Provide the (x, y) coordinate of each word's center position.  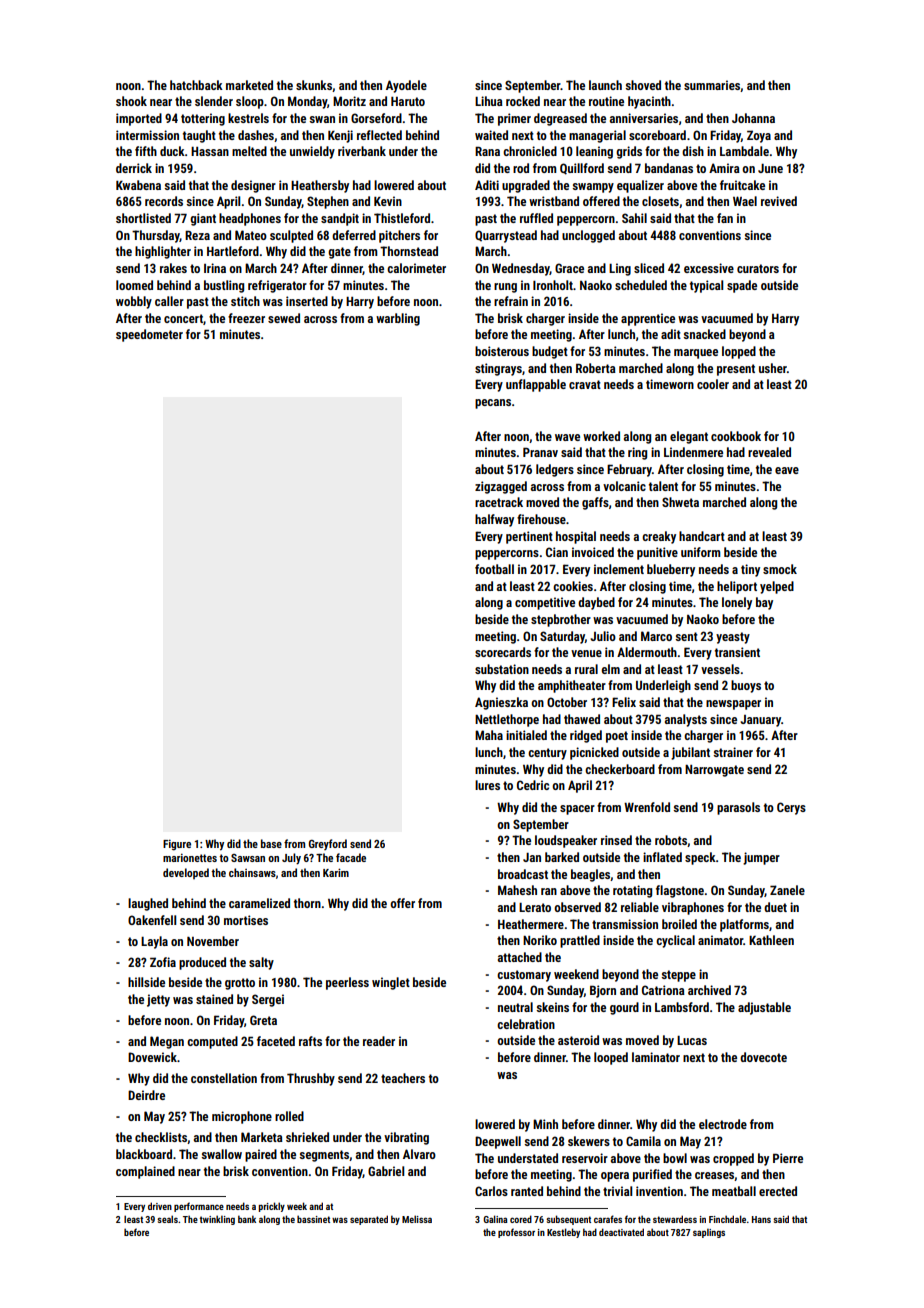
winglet (391, 983)
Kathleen (771, 940)
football (494, 569)
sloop (250, 102)
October (567, 702)
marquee (696, 354)
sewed (284, 318)
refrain (511, 301)
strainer (733, 752)
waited (491, 135)
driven (160, 1206)
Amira (724, 168)
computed (212, 1042)
